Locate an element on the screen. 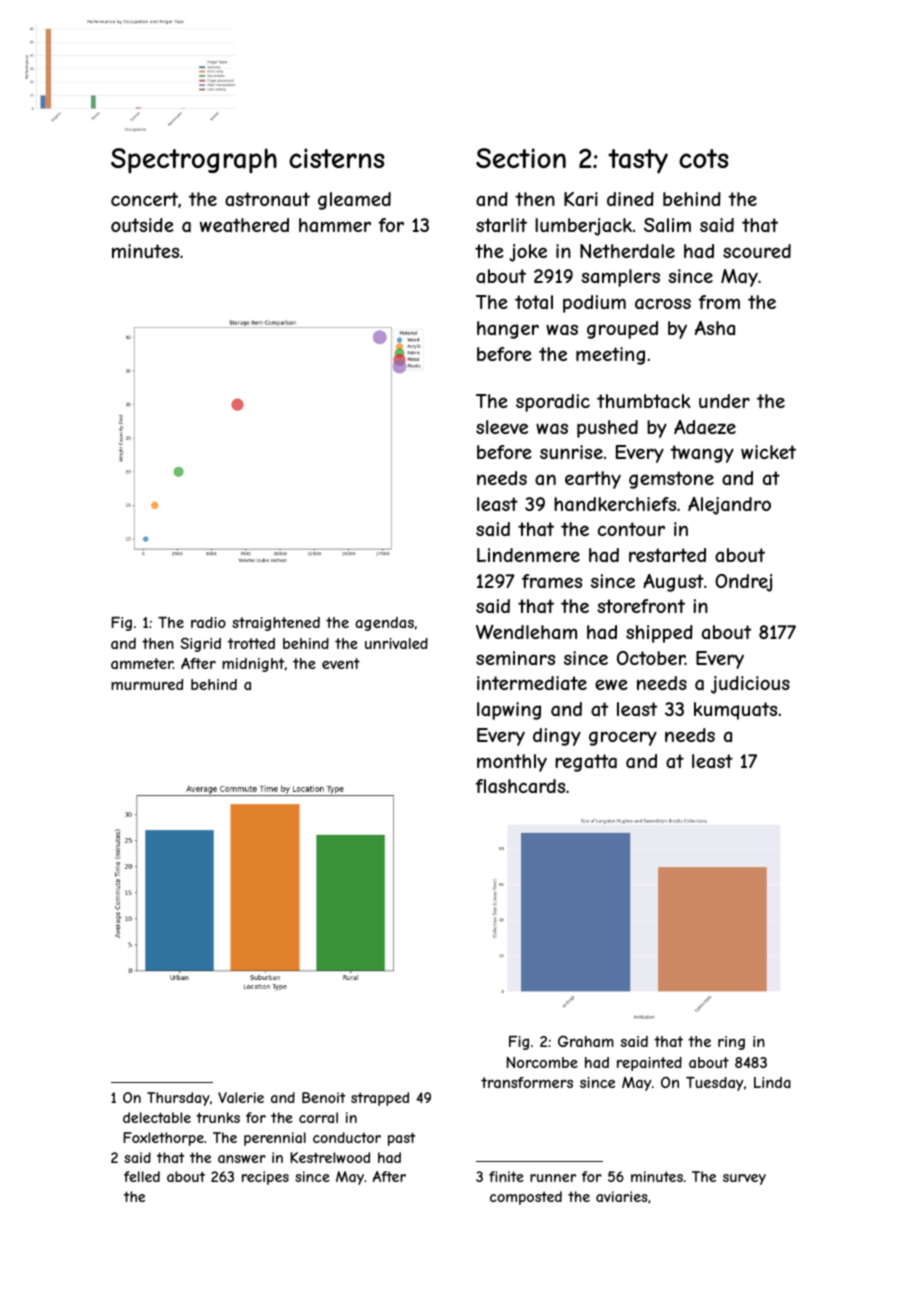 The image size is (908, 1316). hanger is located at coordinates (508, 330).
